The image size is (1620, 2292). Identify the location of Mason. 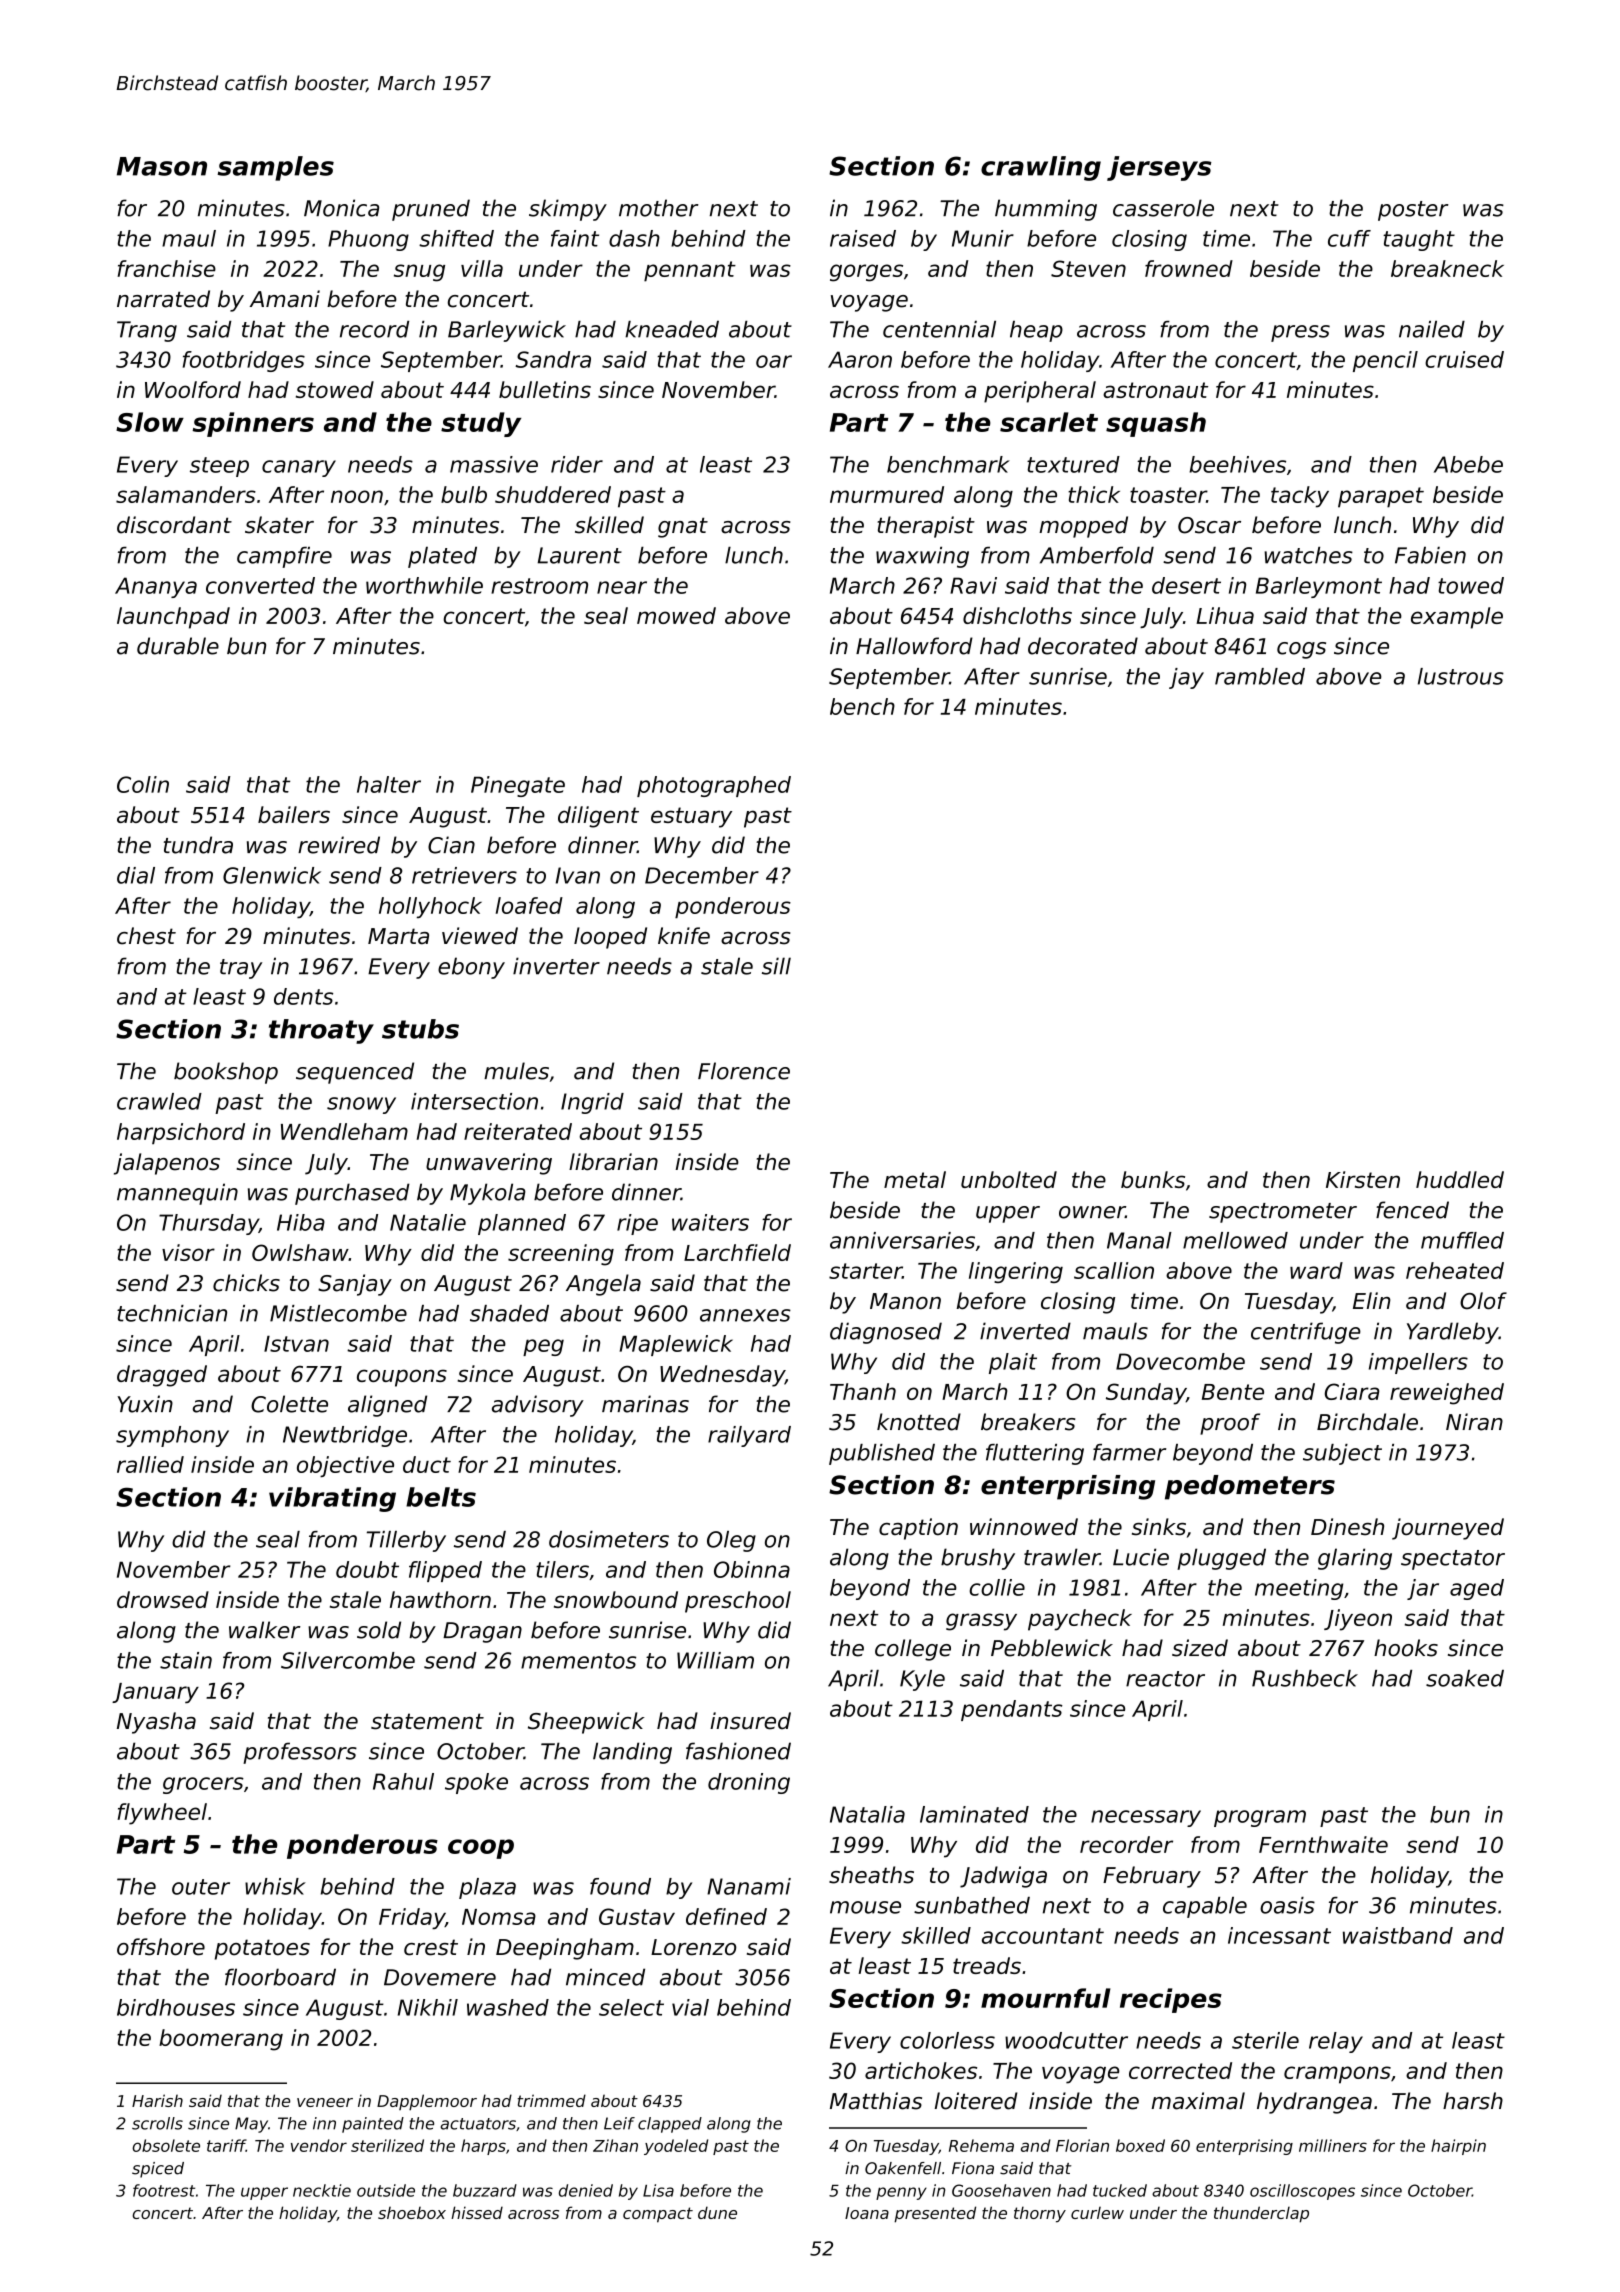
(162, 166).
